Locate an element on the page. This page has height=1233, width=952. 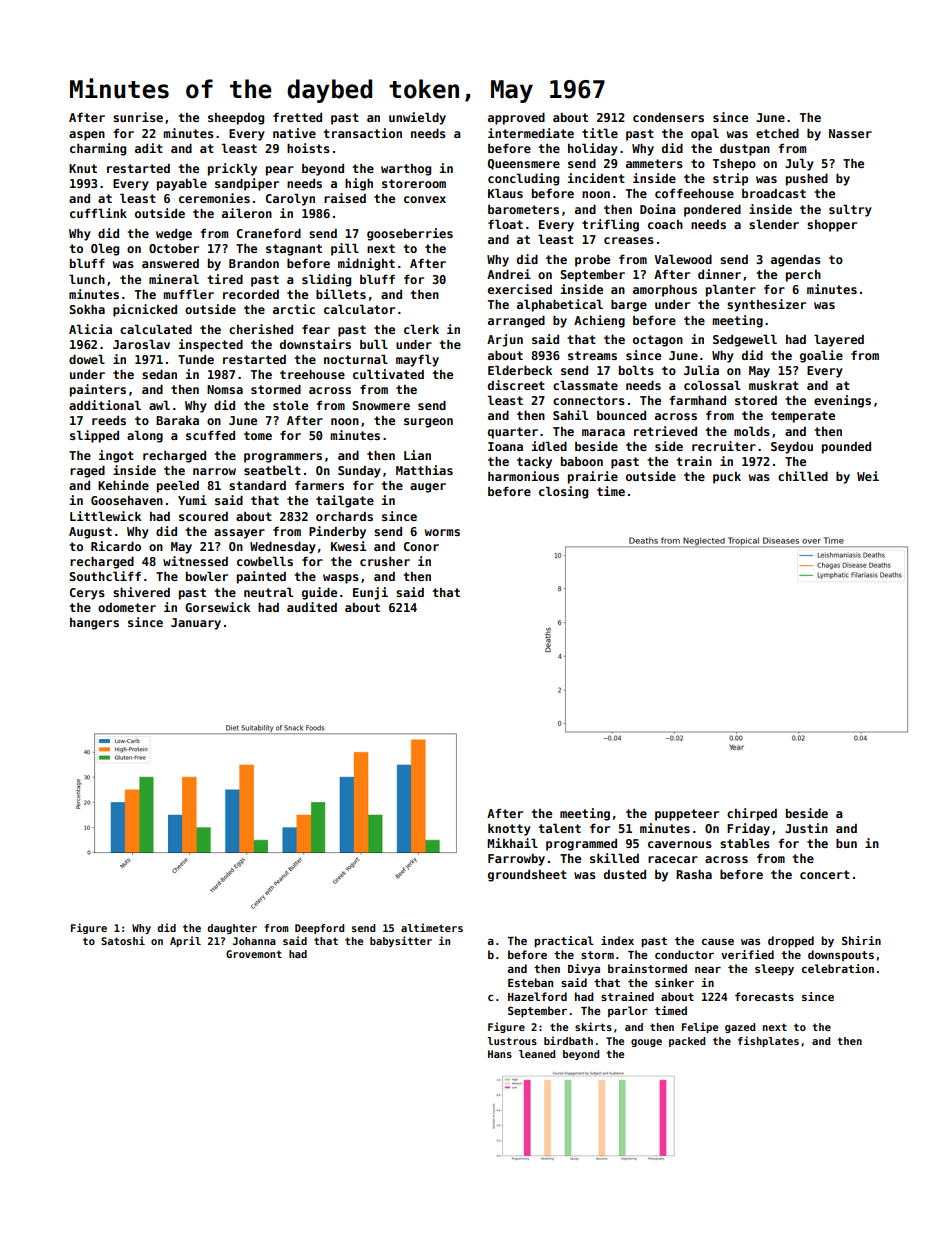
talent is located at coordinates (559, 828).
